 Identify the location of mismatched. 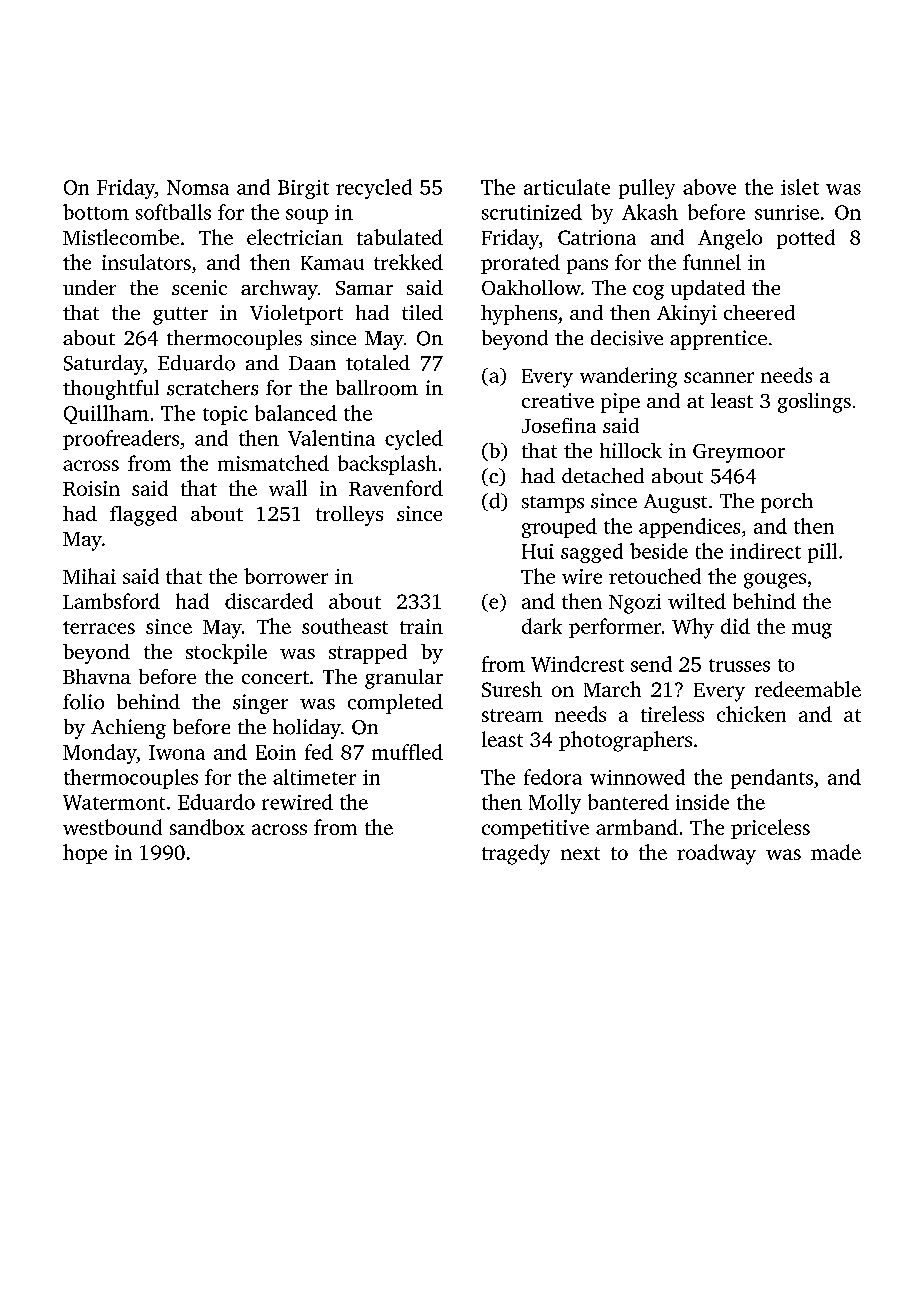
(273, 463).
